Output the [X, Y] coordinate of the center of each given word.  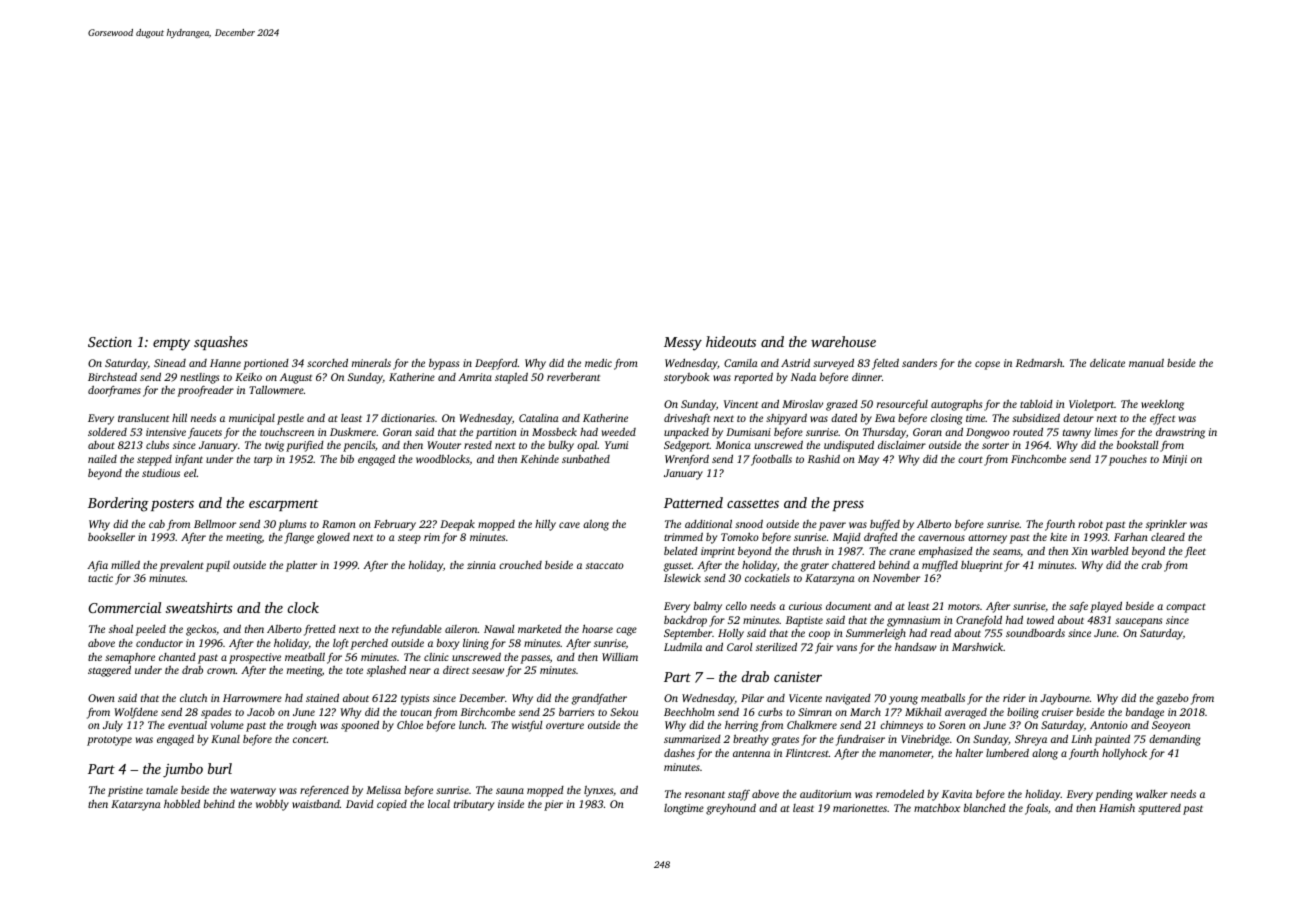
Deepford [496, 364]
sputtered [1159, 809]
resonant [705, 794]
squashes [221, 343]
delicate [1107, 363]
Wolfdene [136, 713]
